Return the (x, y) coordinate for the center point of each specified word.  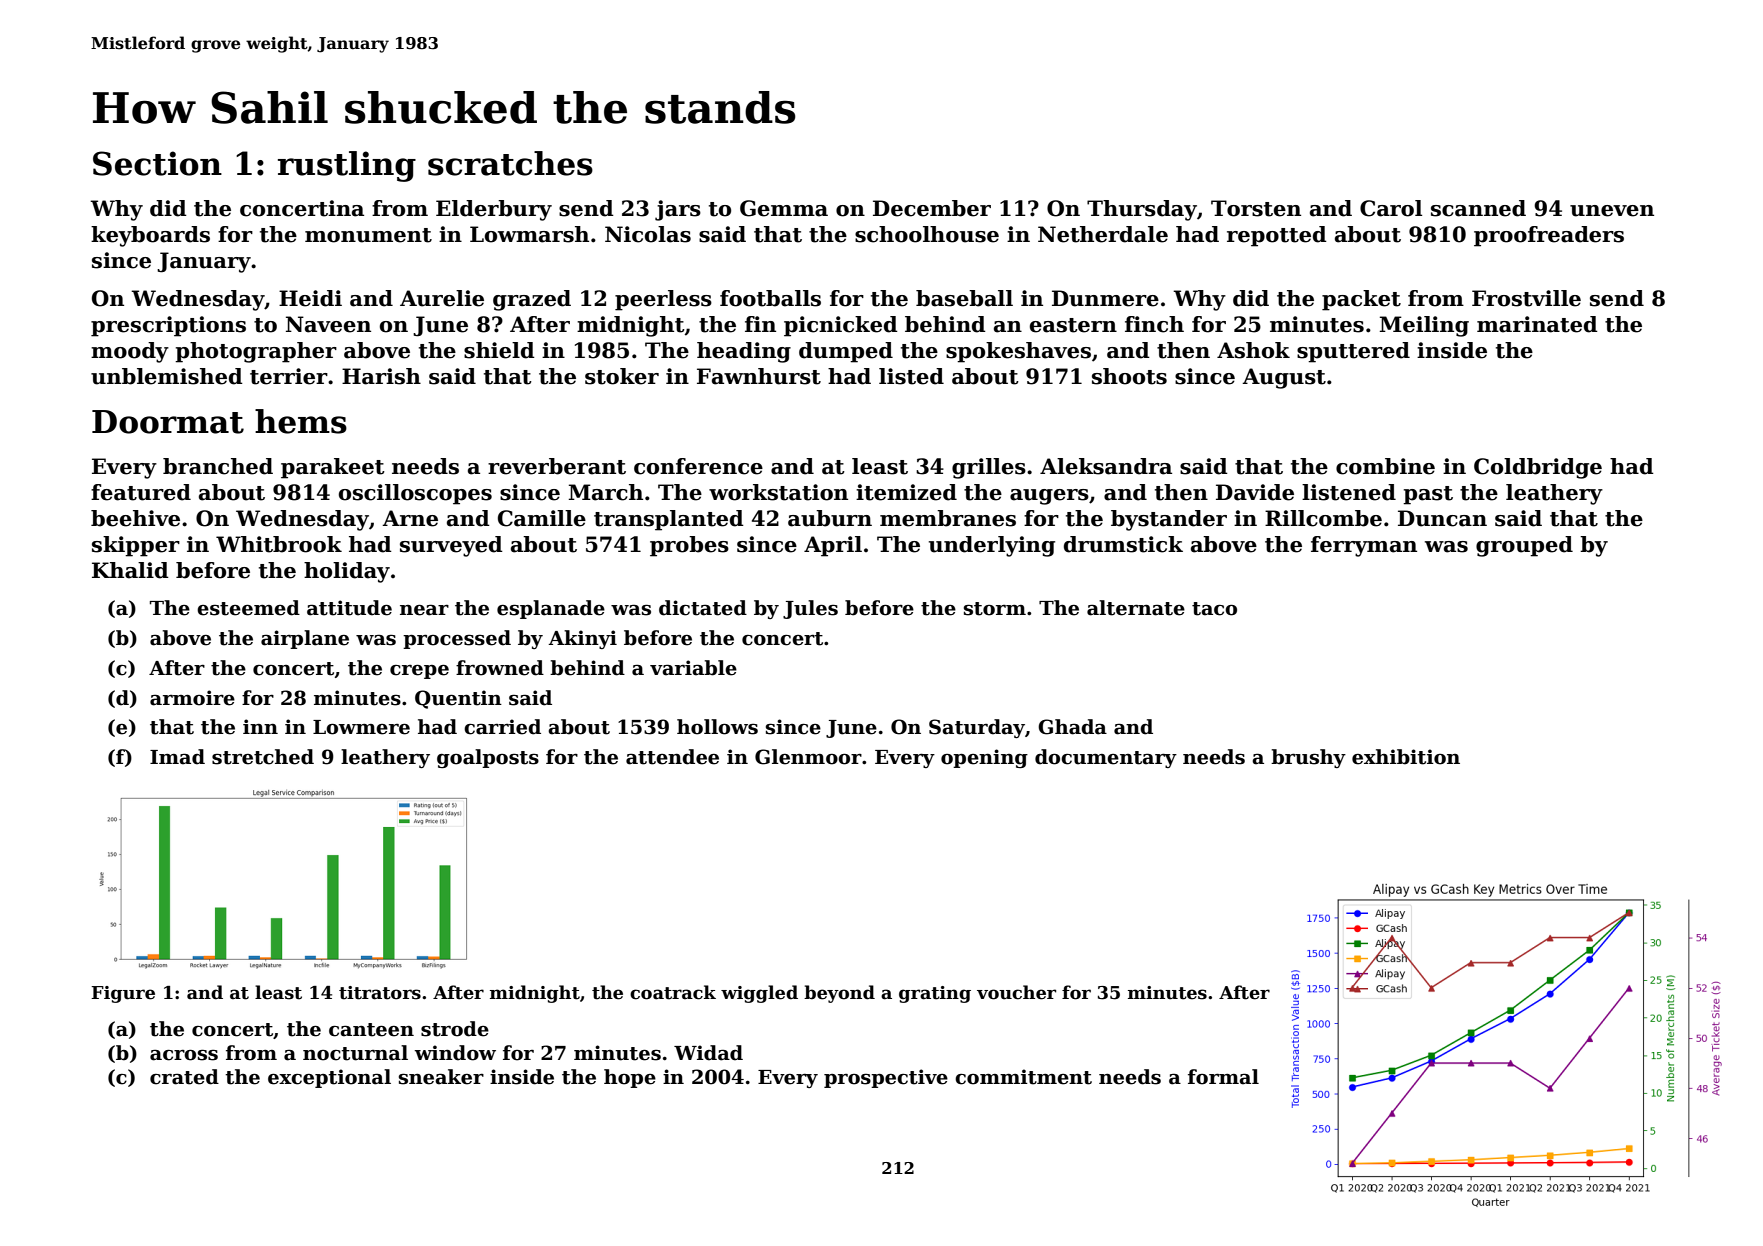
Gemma (784, 208)
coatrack (673, 992)
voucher (1016, 992)
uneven (1612, 211)
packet (1361, 300)
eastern (1073, 325)
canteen (371, 1030)
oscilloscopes (415, 494)
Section (157, 163)
